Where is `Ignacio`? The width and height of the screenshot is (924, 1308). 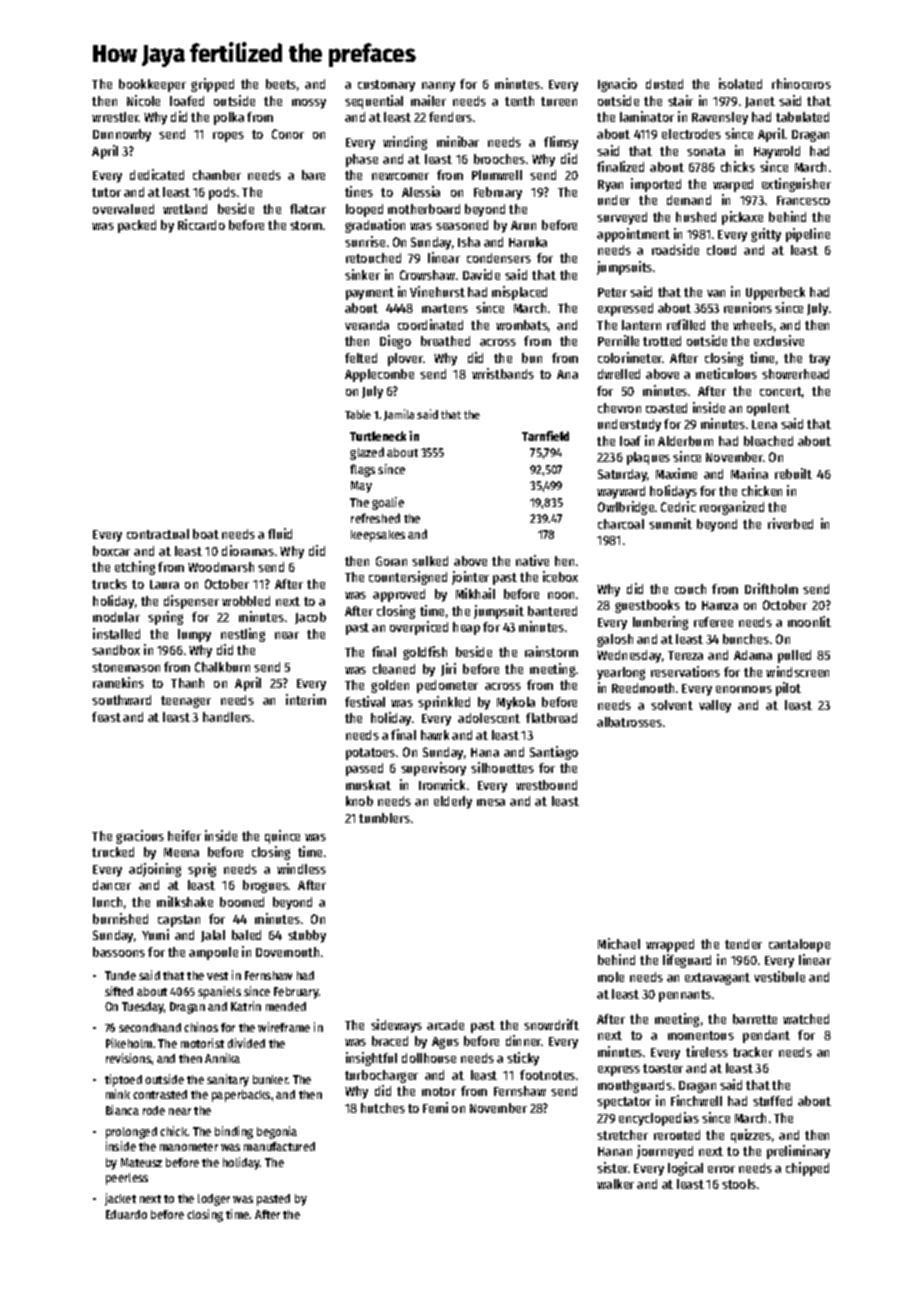
Ignacio is located at coordinates (617, 85).
